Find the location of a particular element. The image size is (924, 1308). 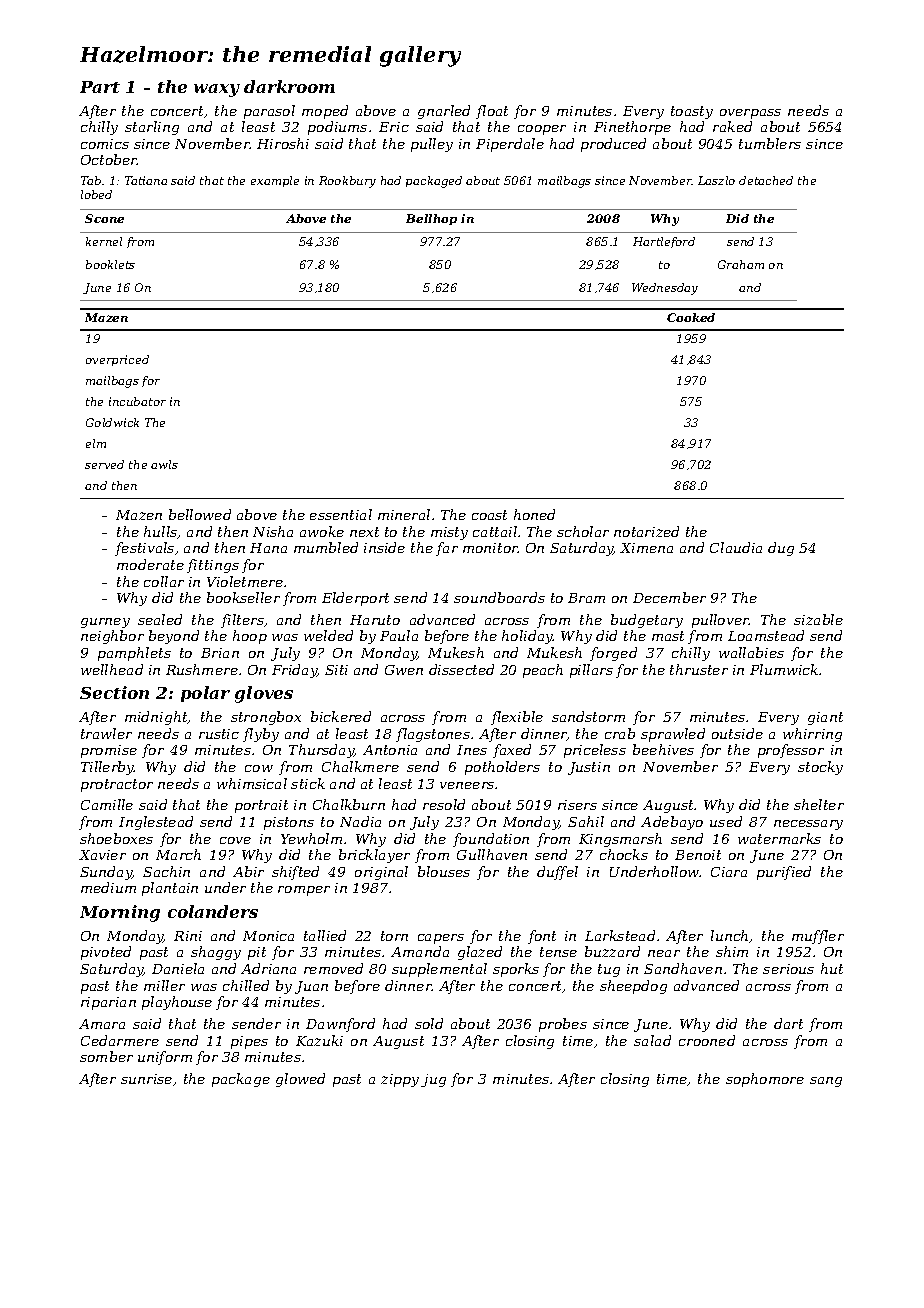

Rookbury is located at coordinates (347, 182).
